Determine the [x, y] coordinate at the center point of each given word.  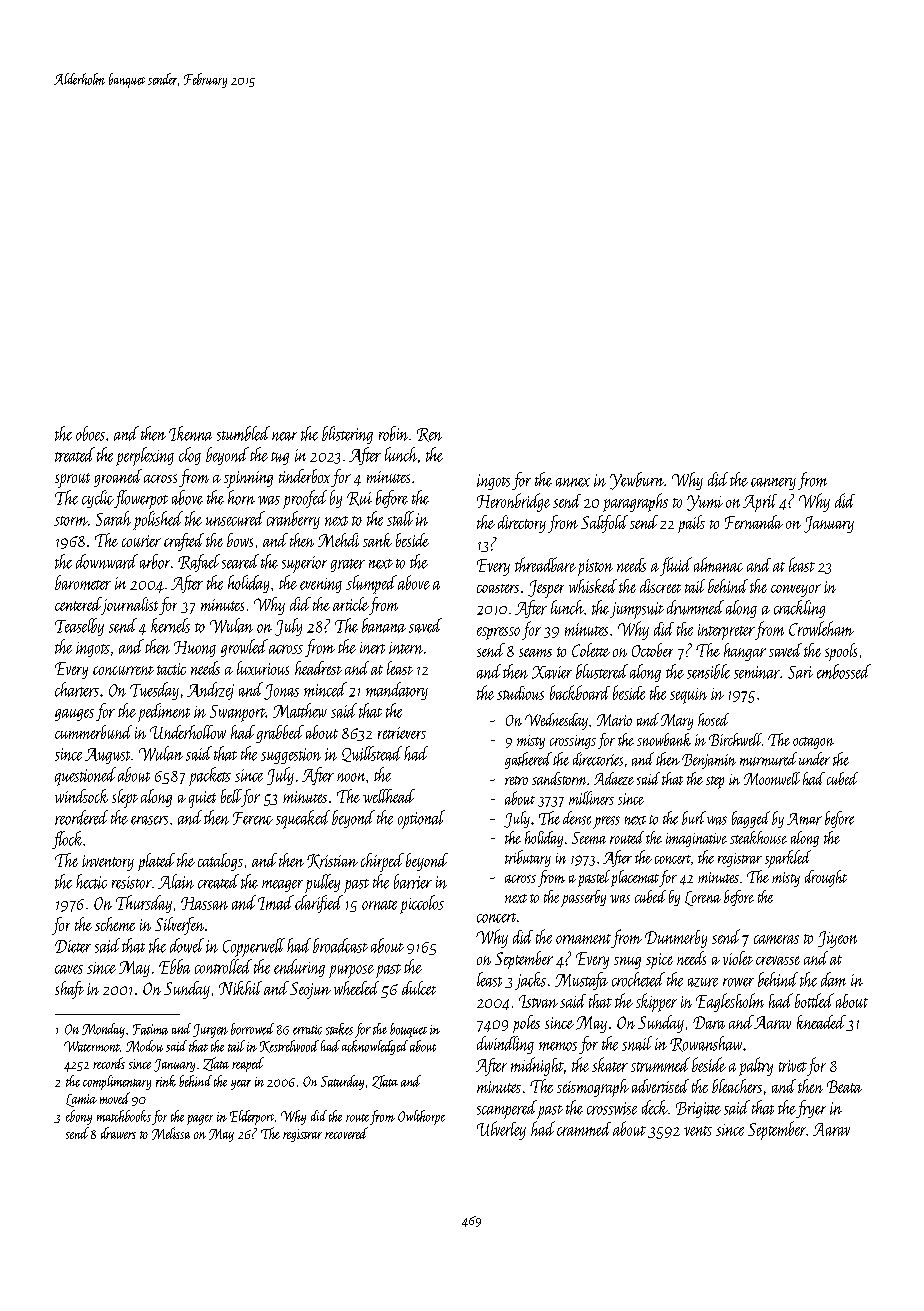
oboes [90, 433]
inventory [108, 863]
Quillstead [372, 754]
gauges [74, 715]
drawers [118, 1133]
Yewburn [637, 481]
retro [516, 780]
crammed [584, 1129]
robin [393, 433]
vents [698, 1131]
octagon [813, 743]
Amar [804, 819]
